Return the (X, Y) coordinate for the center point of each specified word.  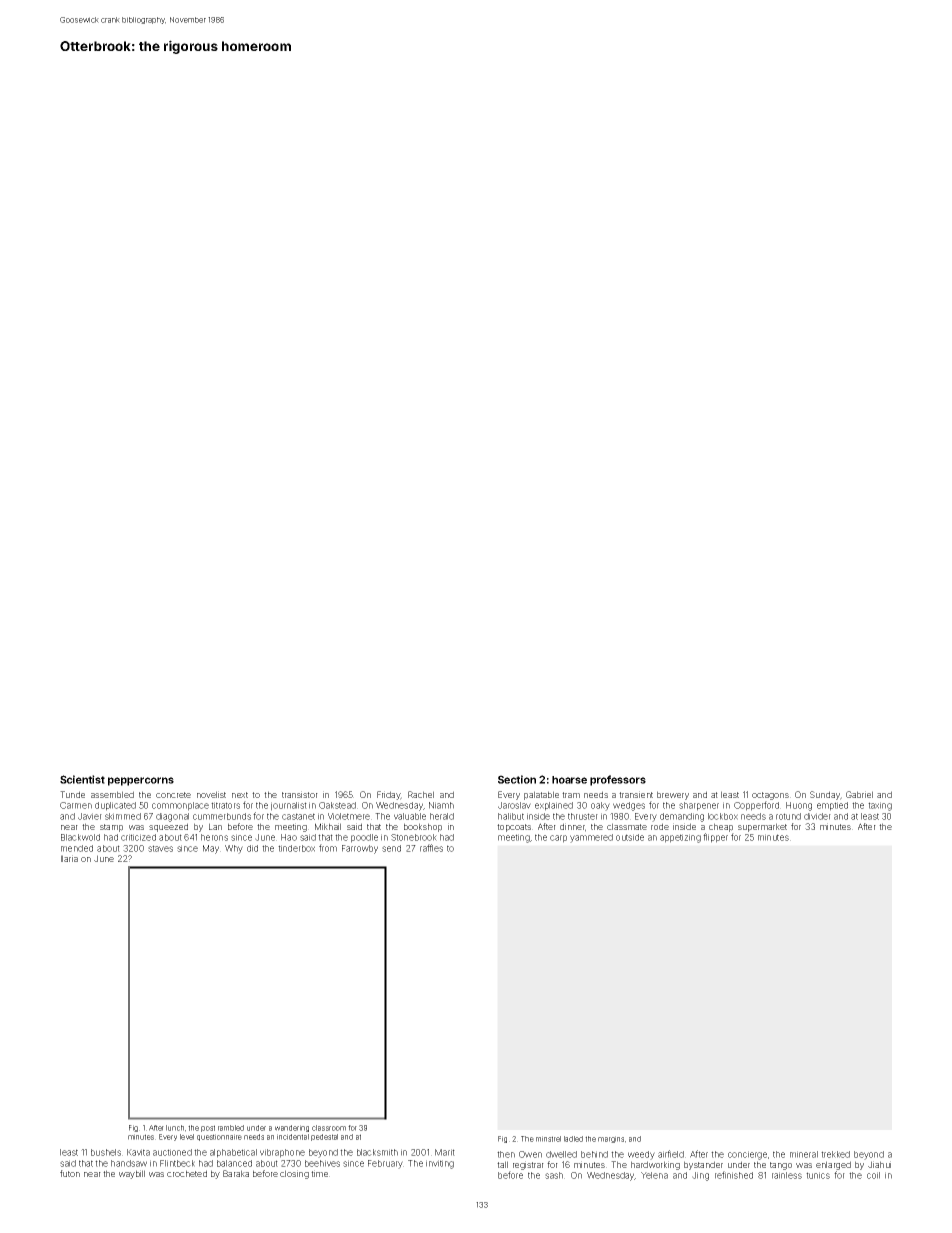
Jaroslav (514, 805)
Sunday (825, 795)
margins (611, 1139)
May (211, 849)
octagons (770, 796)
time (319, 1173)
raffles (431, 848)
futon (70, 1173)
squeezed (168, 827)
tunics (818, 1175)
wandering (292, 1128)
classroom (329, 1128)
